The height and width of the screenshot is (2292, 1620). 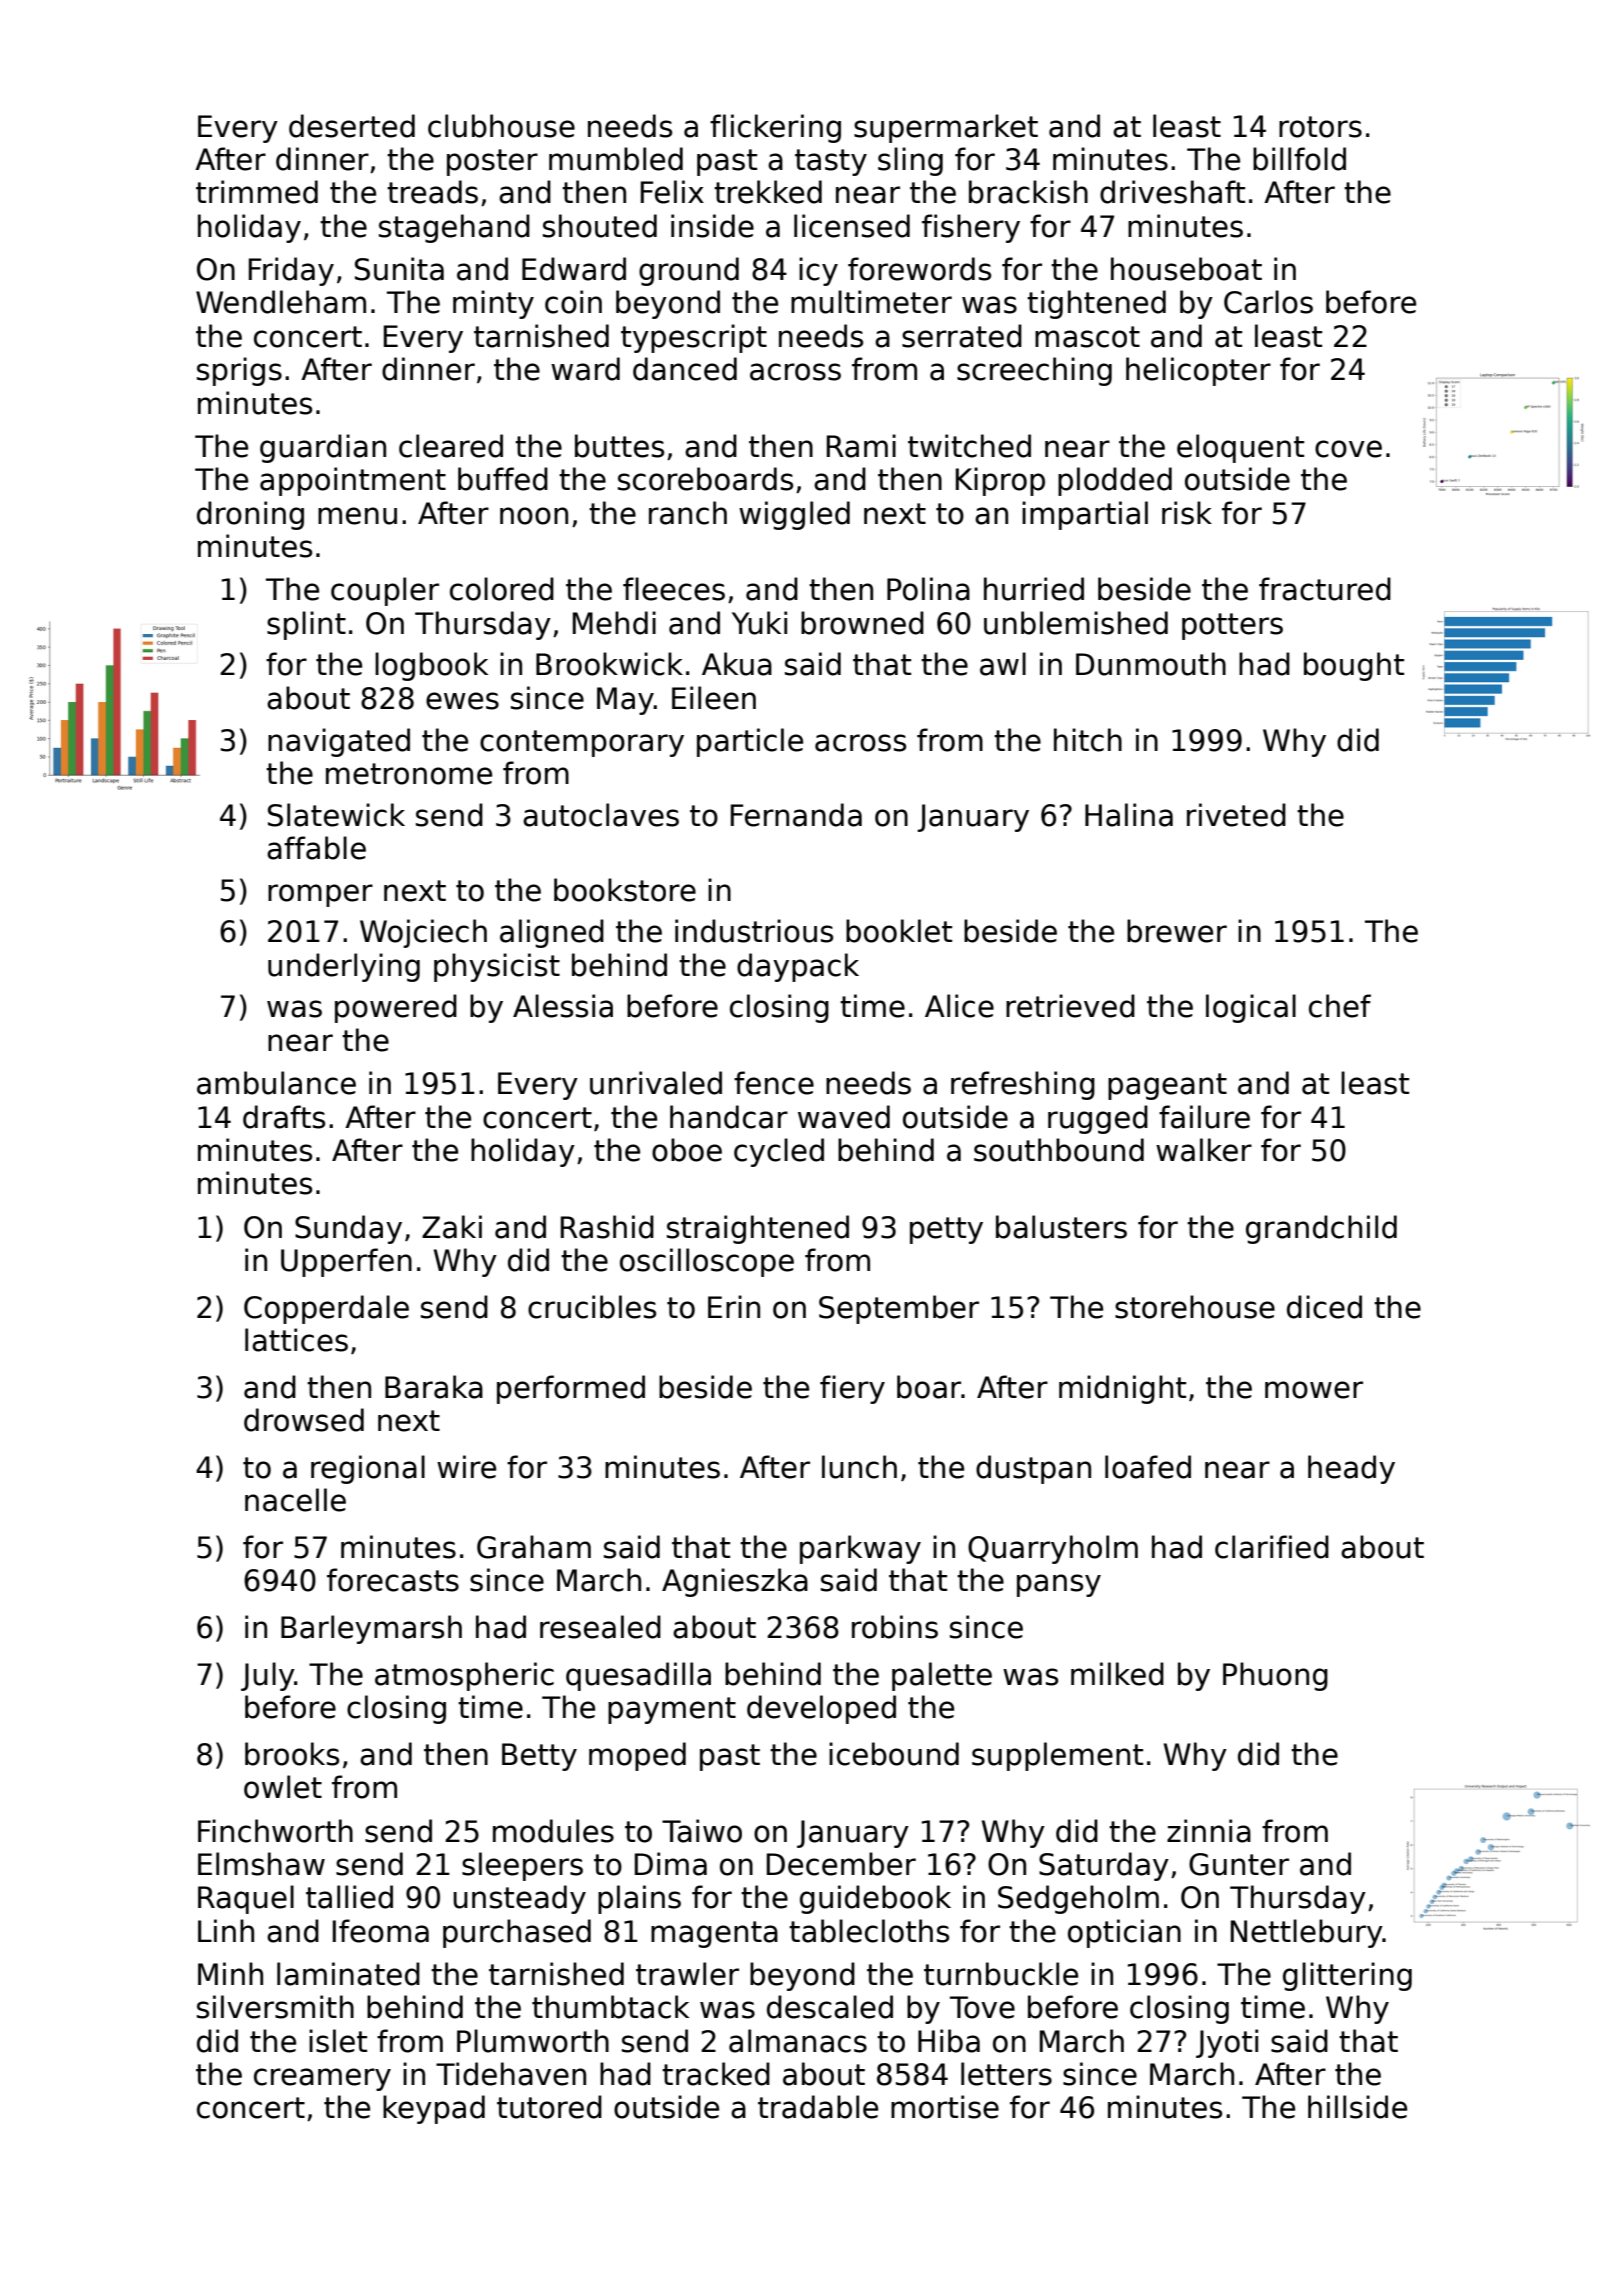 I want to click on resealed, so click(x=600, y=1627).
